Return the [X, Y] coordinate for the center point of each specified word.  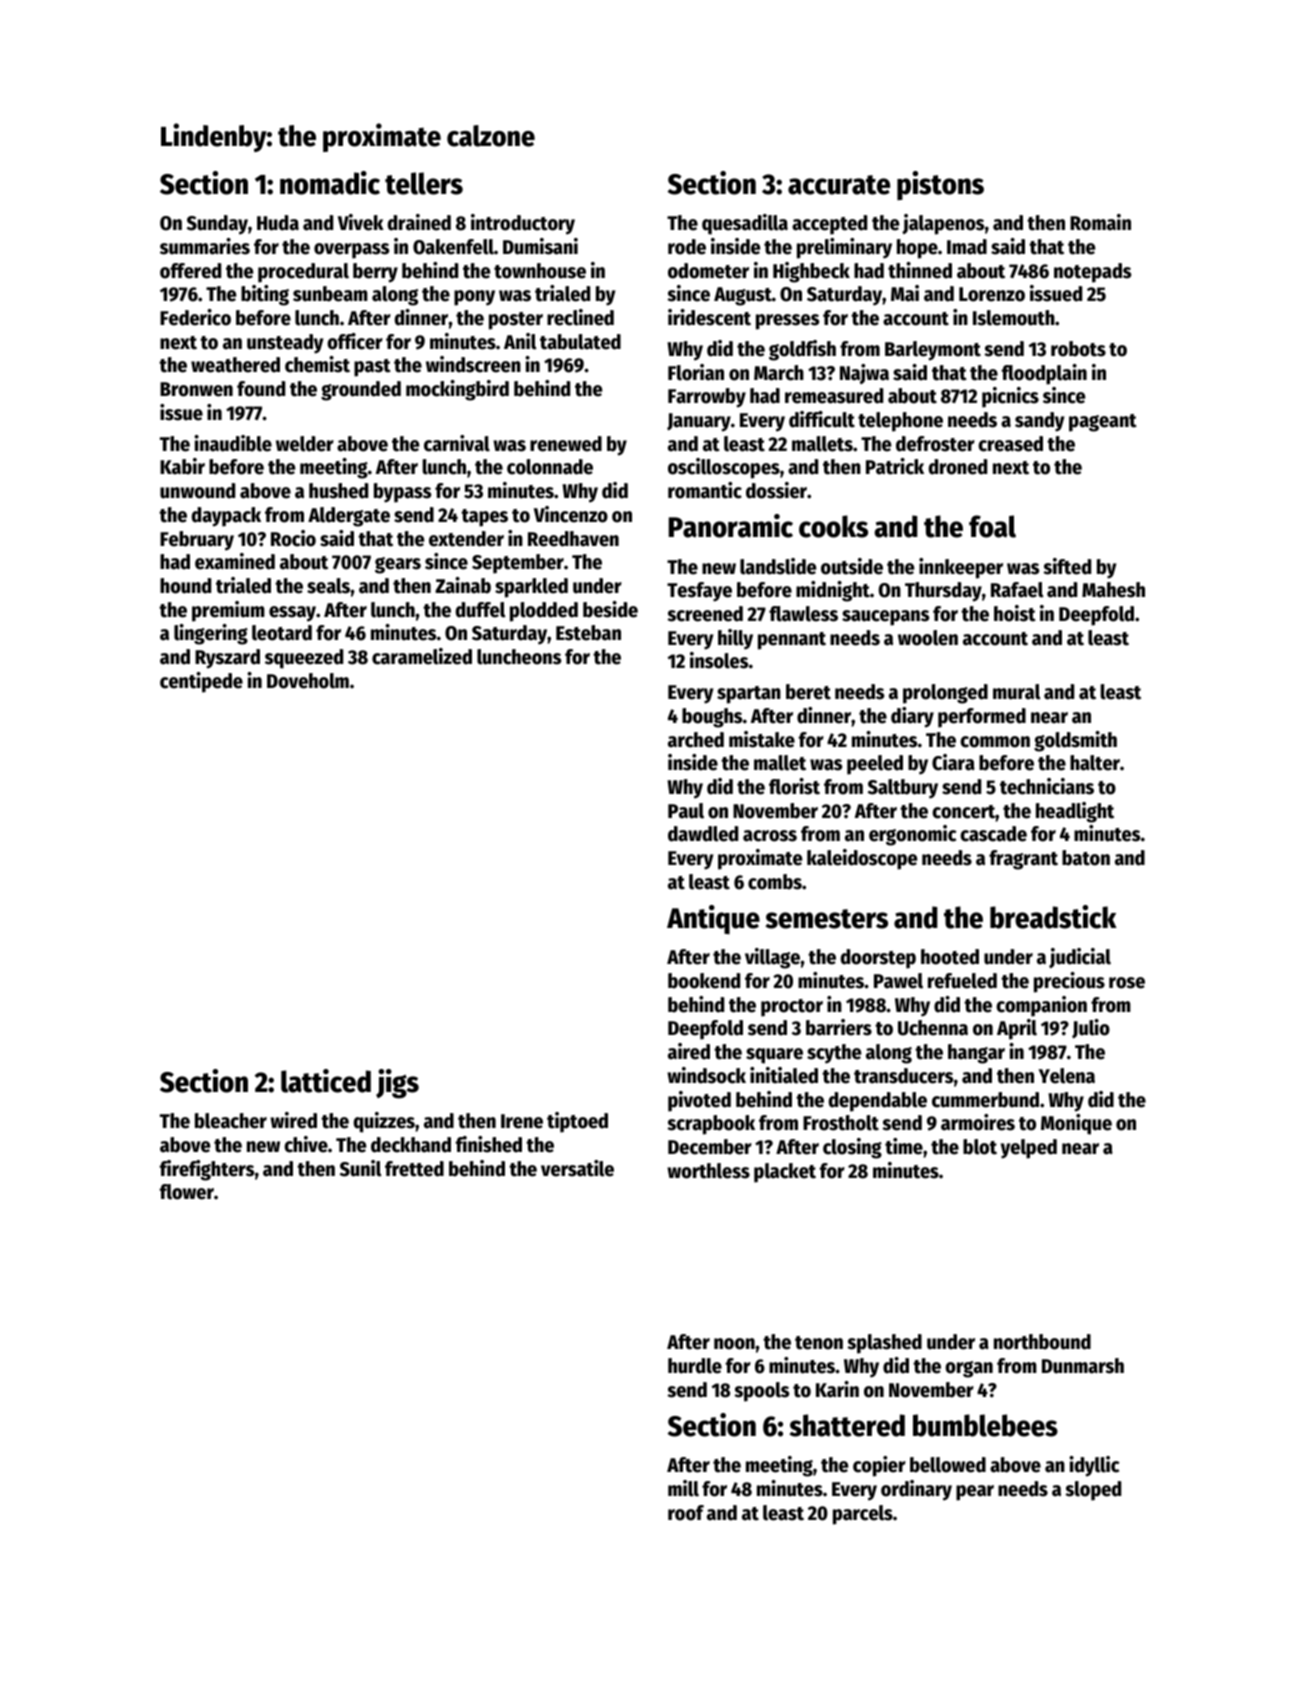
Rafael [1017, 590]
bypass [402, 493]
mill [683, 1488]
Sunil [360, 1168]
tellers [424, 183]
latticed [326, 1081]
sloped [1093, 1491]
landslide [778, 566]
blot [980, 1147]
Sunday [217, 225]
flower [187, 1192]
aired [689, 1051]
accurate [839, 185]
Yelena [1066, 1076]
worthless [708, 1171]
